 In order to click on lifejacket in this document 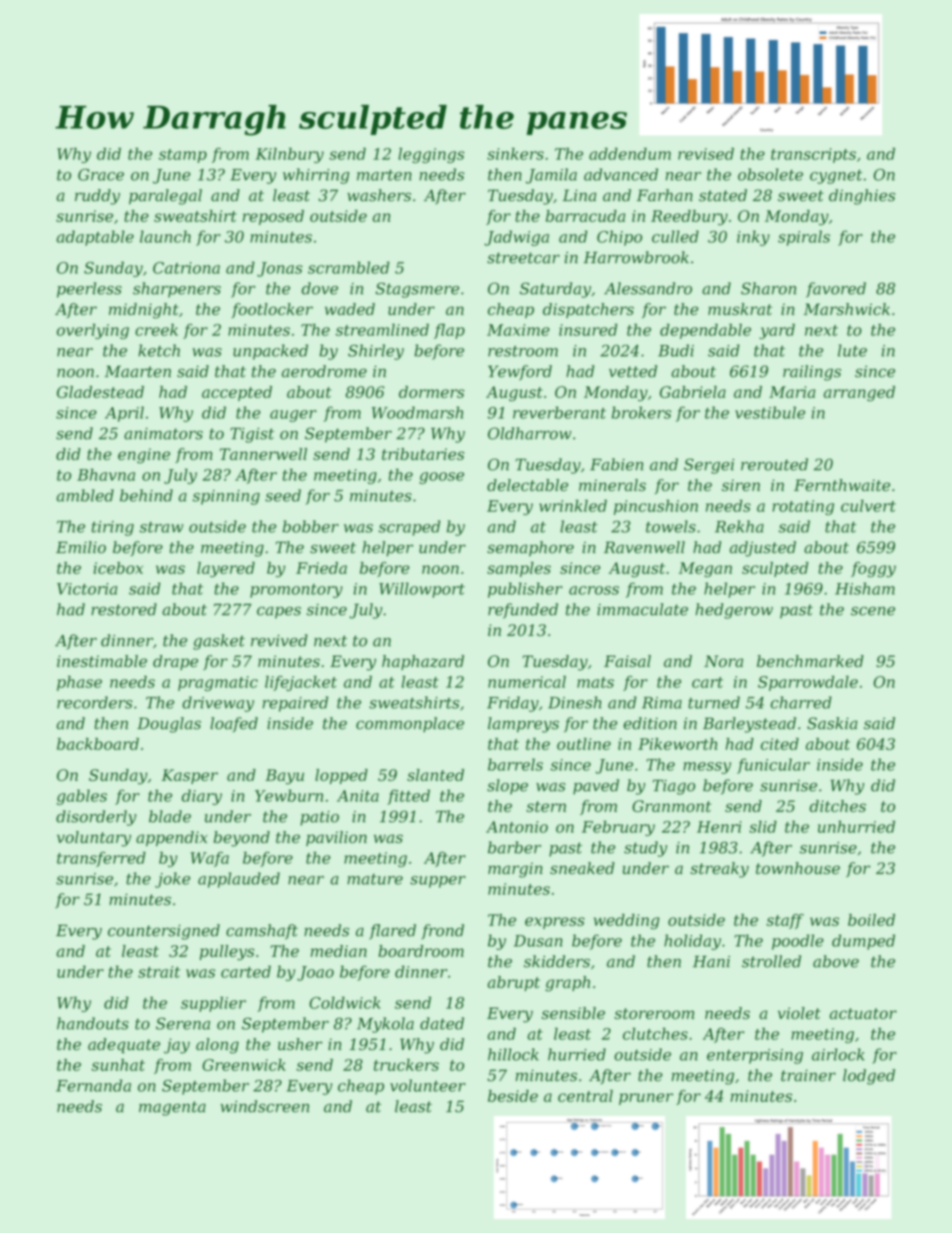, I will do `click(301, 683)`.
